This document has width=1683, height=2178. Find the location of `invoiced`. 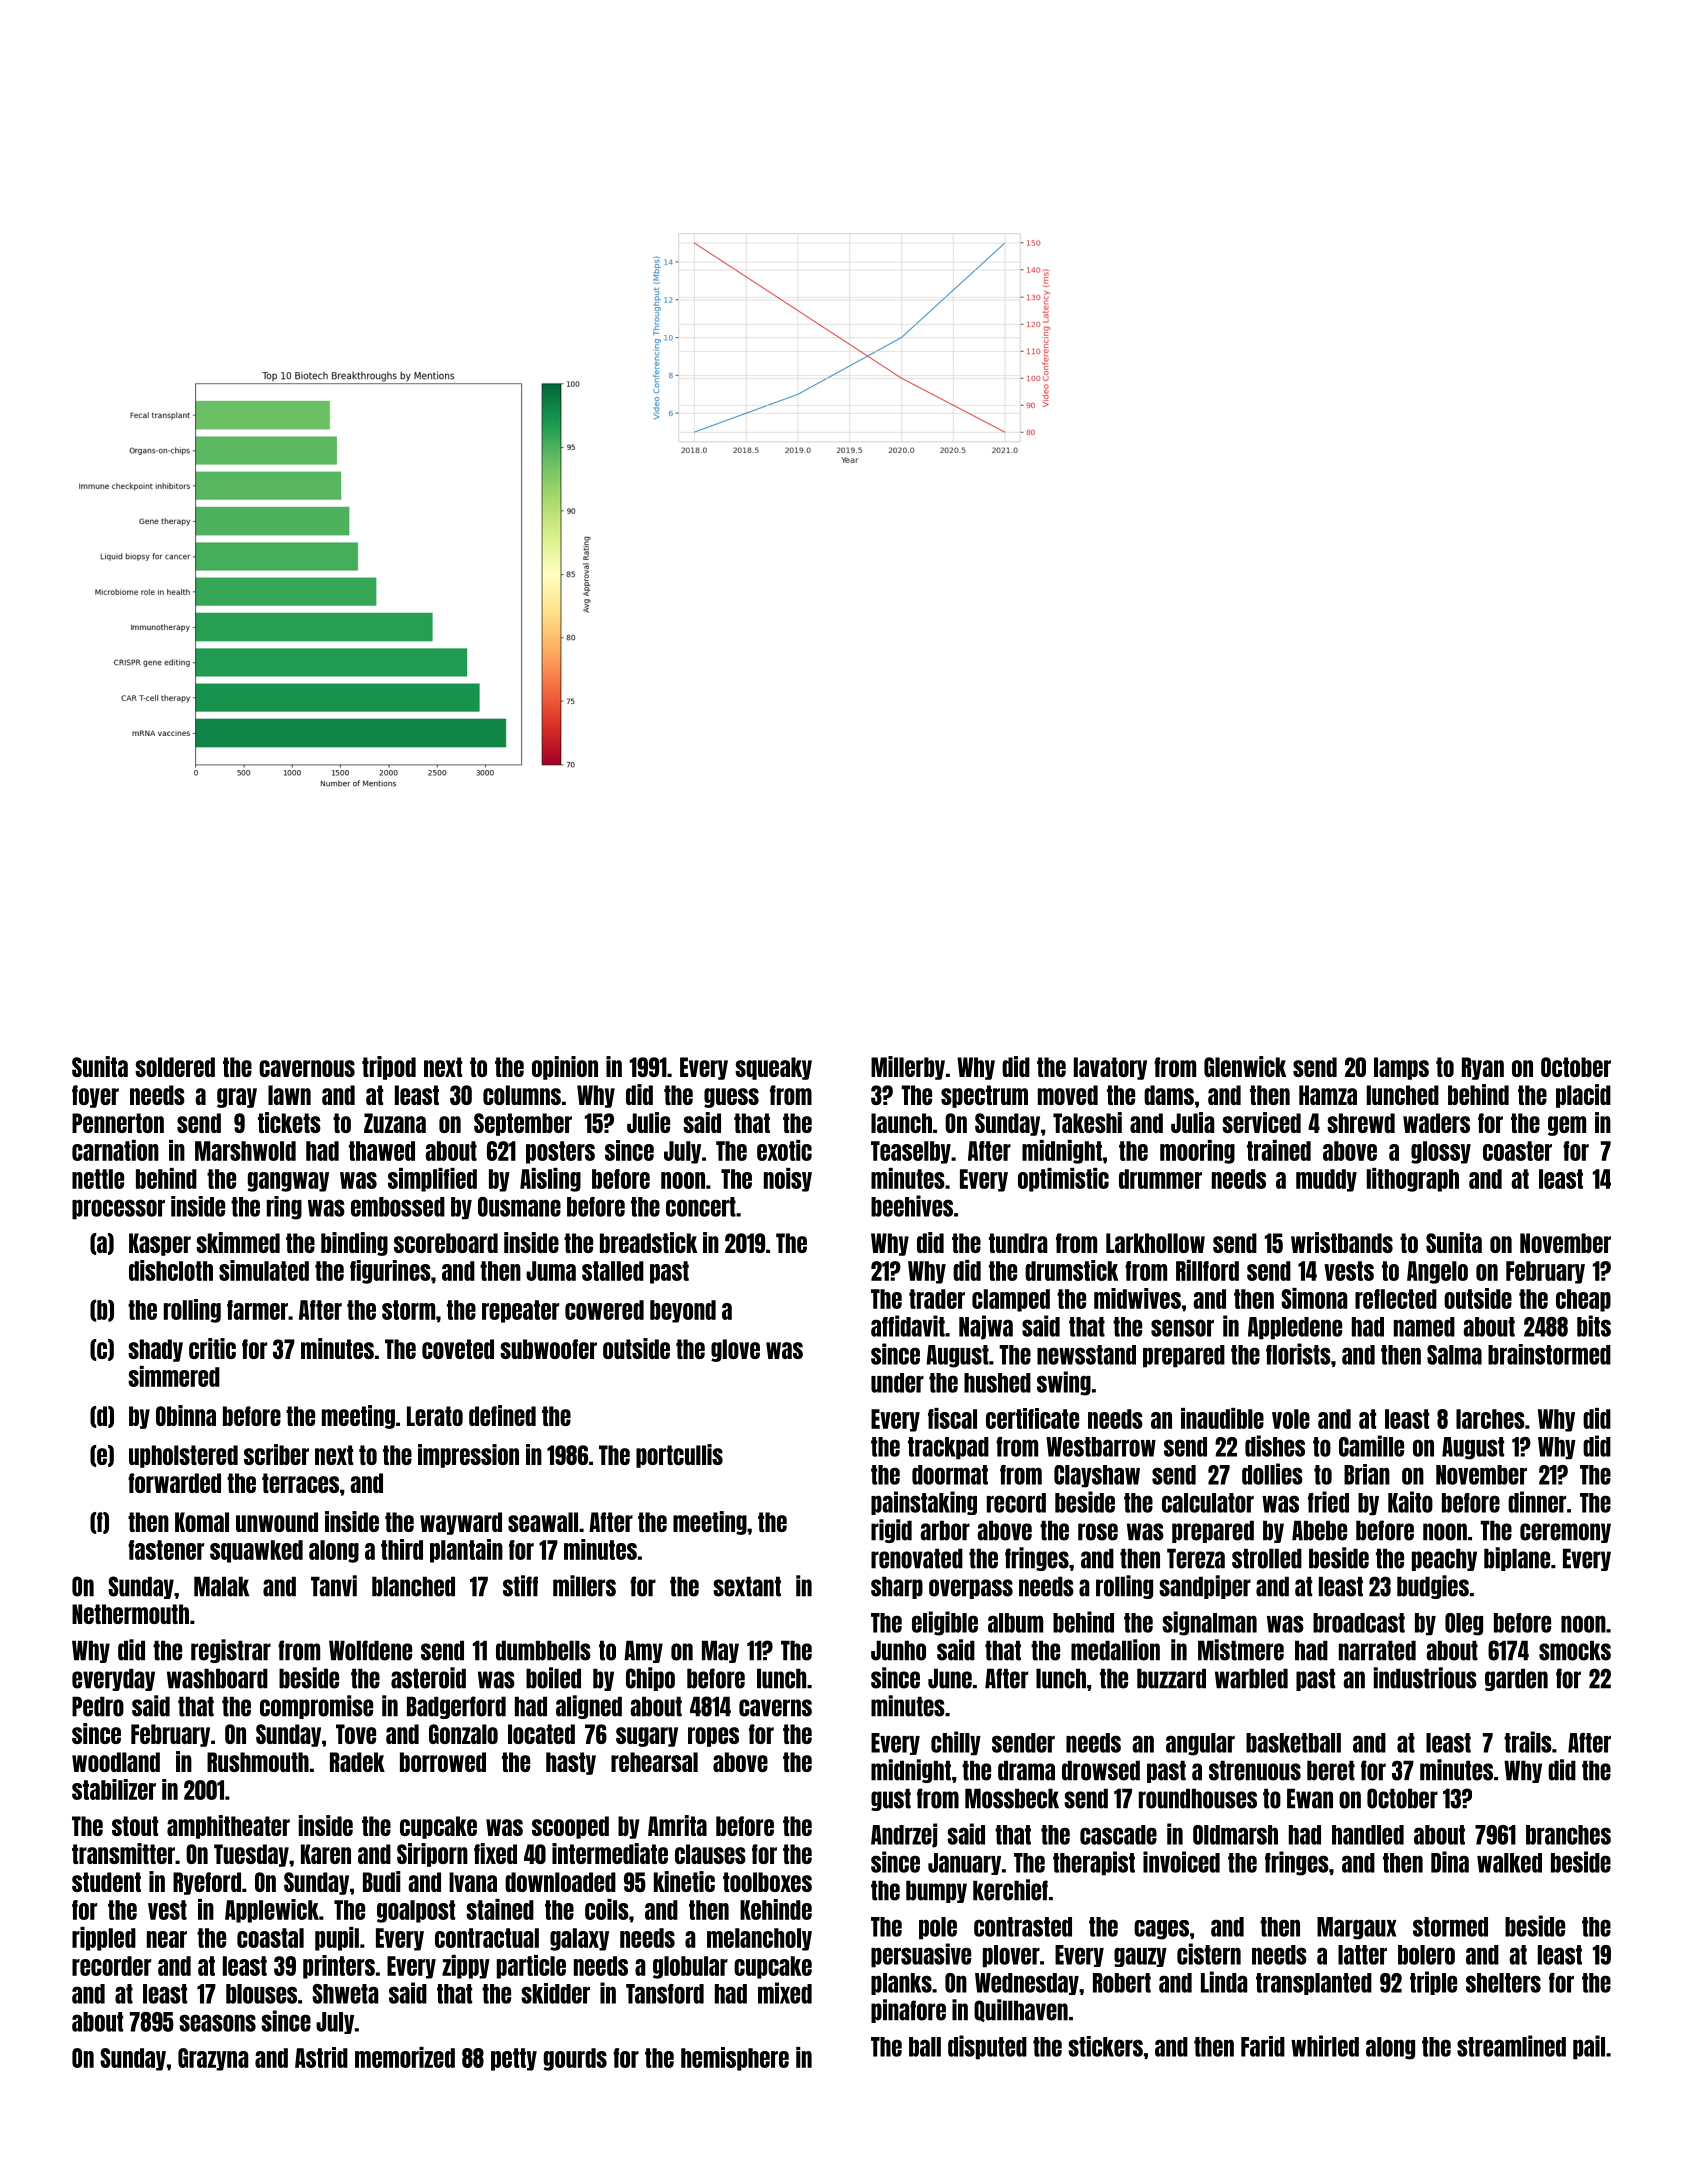

invoiced is located at coordinates (1181, 1862).
